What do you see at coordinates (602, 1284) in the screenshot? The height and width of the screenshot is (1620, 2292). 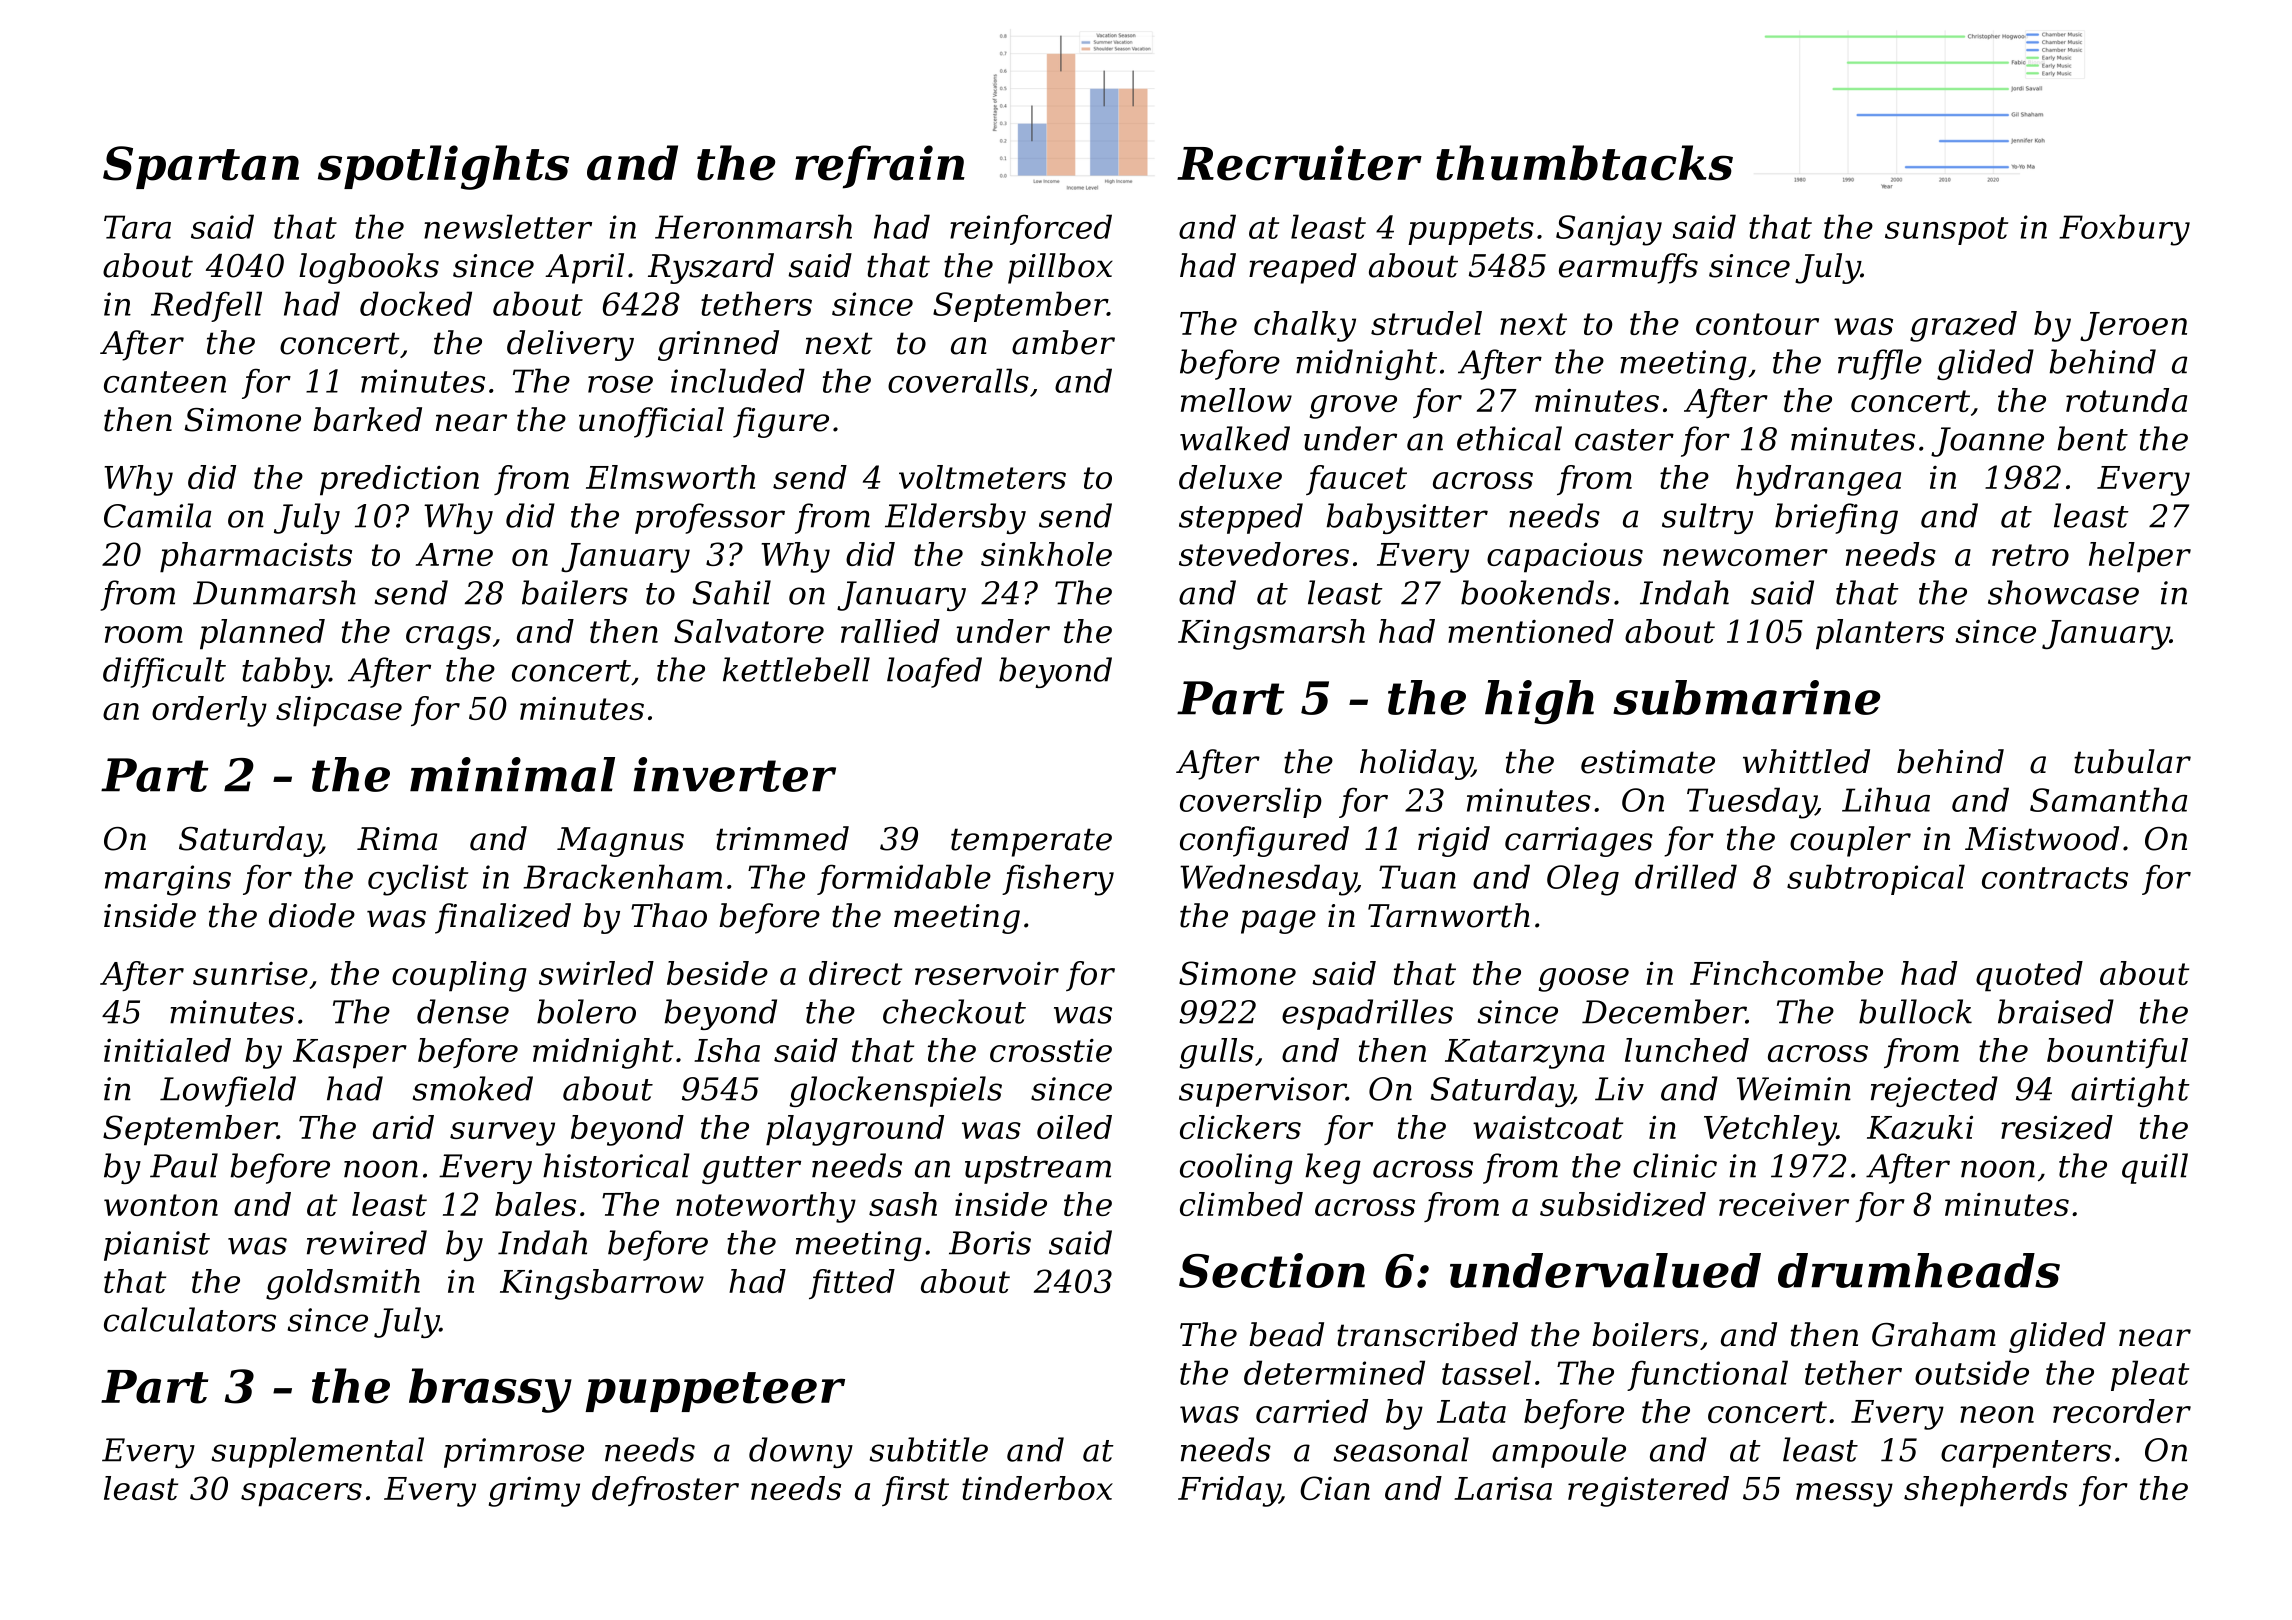 I see `Kingsbarrow` at bounding box center [602, 1284].
